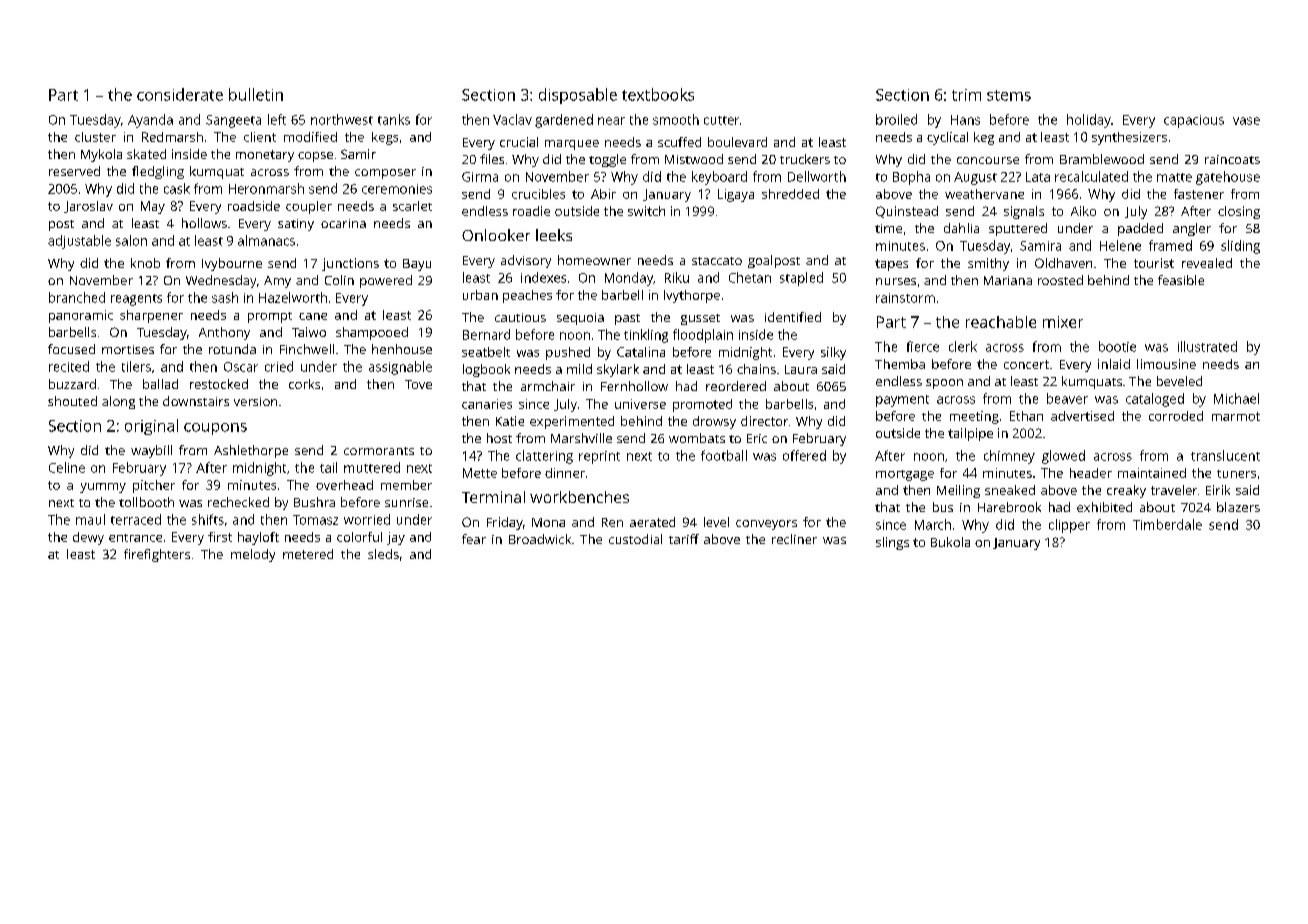 The width and height of the document is (1308, 924). Describe the element at coordinates (612, 522) in the document. I see `Ren` at that location.
